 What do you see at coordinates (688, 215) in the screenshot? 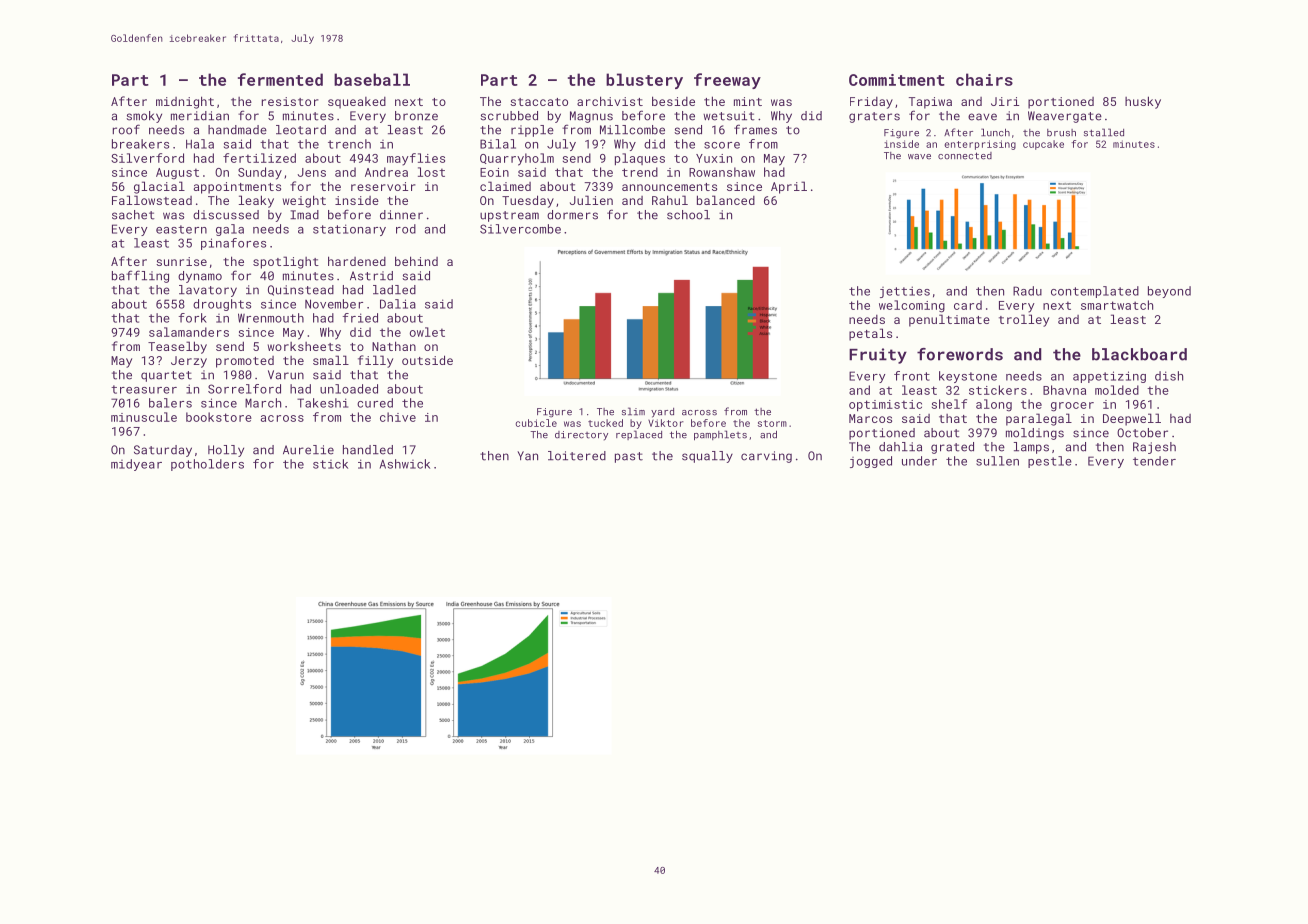
I see `school` at bounding box center [688, 215].
